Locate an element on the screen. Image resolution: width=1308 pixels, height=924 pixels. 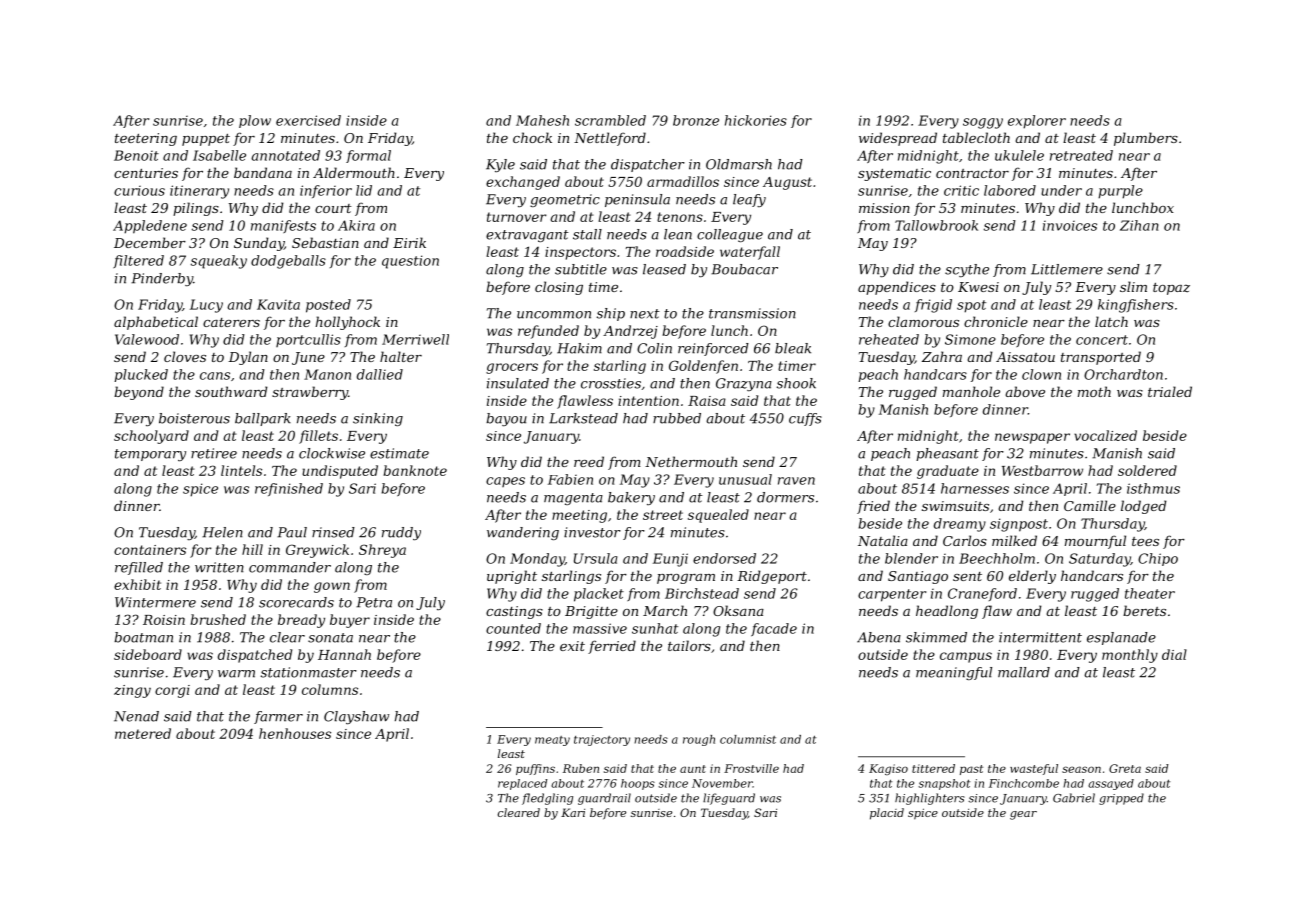
plow is located at coordinates (255, 121).
